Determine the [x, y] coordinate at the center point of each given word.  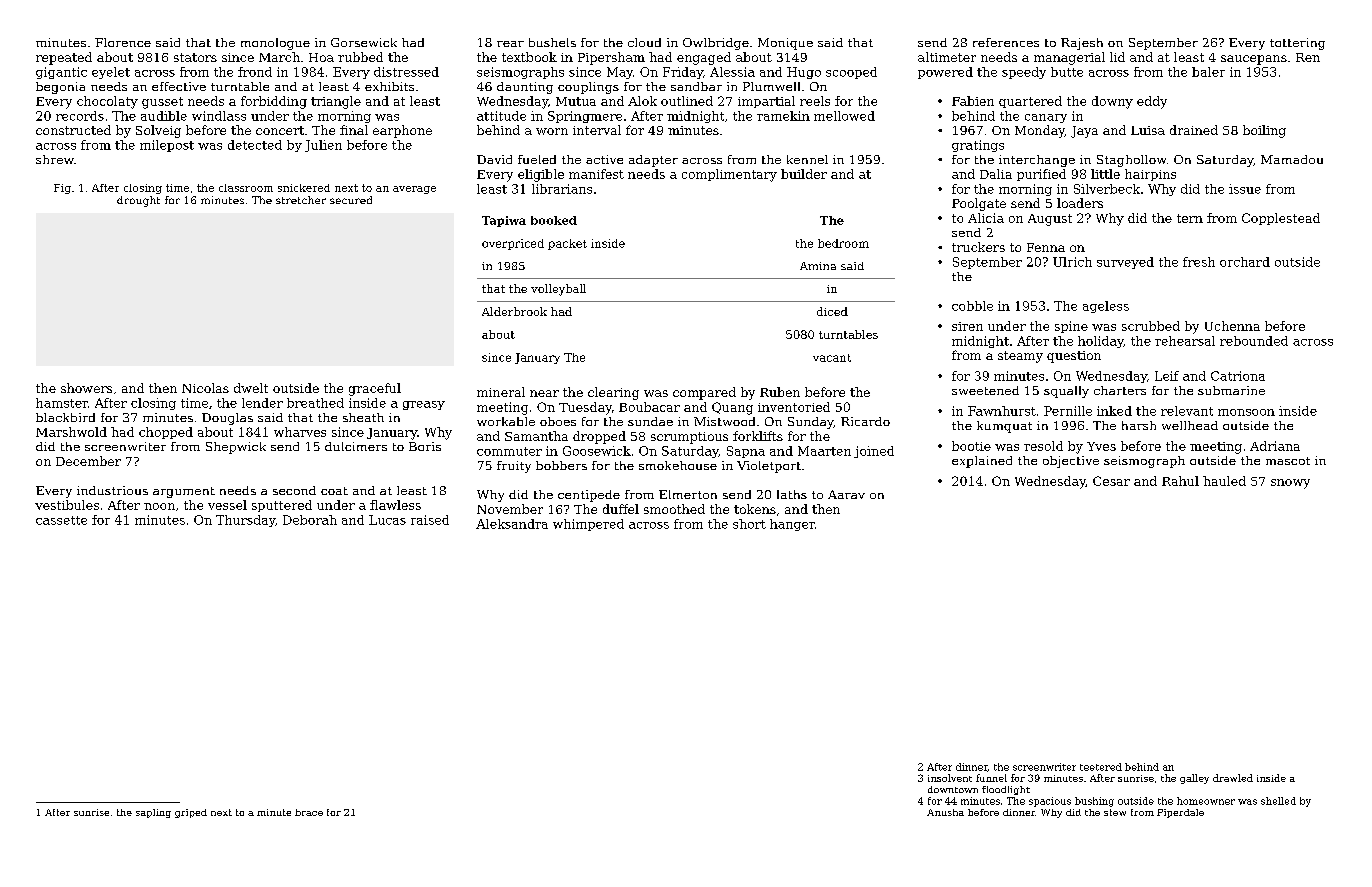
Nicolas [205, 388]
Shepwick [236, 448]
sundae [650, 421]
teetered [1101, 767]
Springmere [585, 117]
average [414, 190]
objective [1071, 462]
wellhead [1190, 425]
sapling [153, 813]
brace [309, 812]
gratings [978, 146]
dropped [599, 437]
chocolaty [107, 102]
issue [1245, 189]
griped [191, 813]
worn [552, 131]
